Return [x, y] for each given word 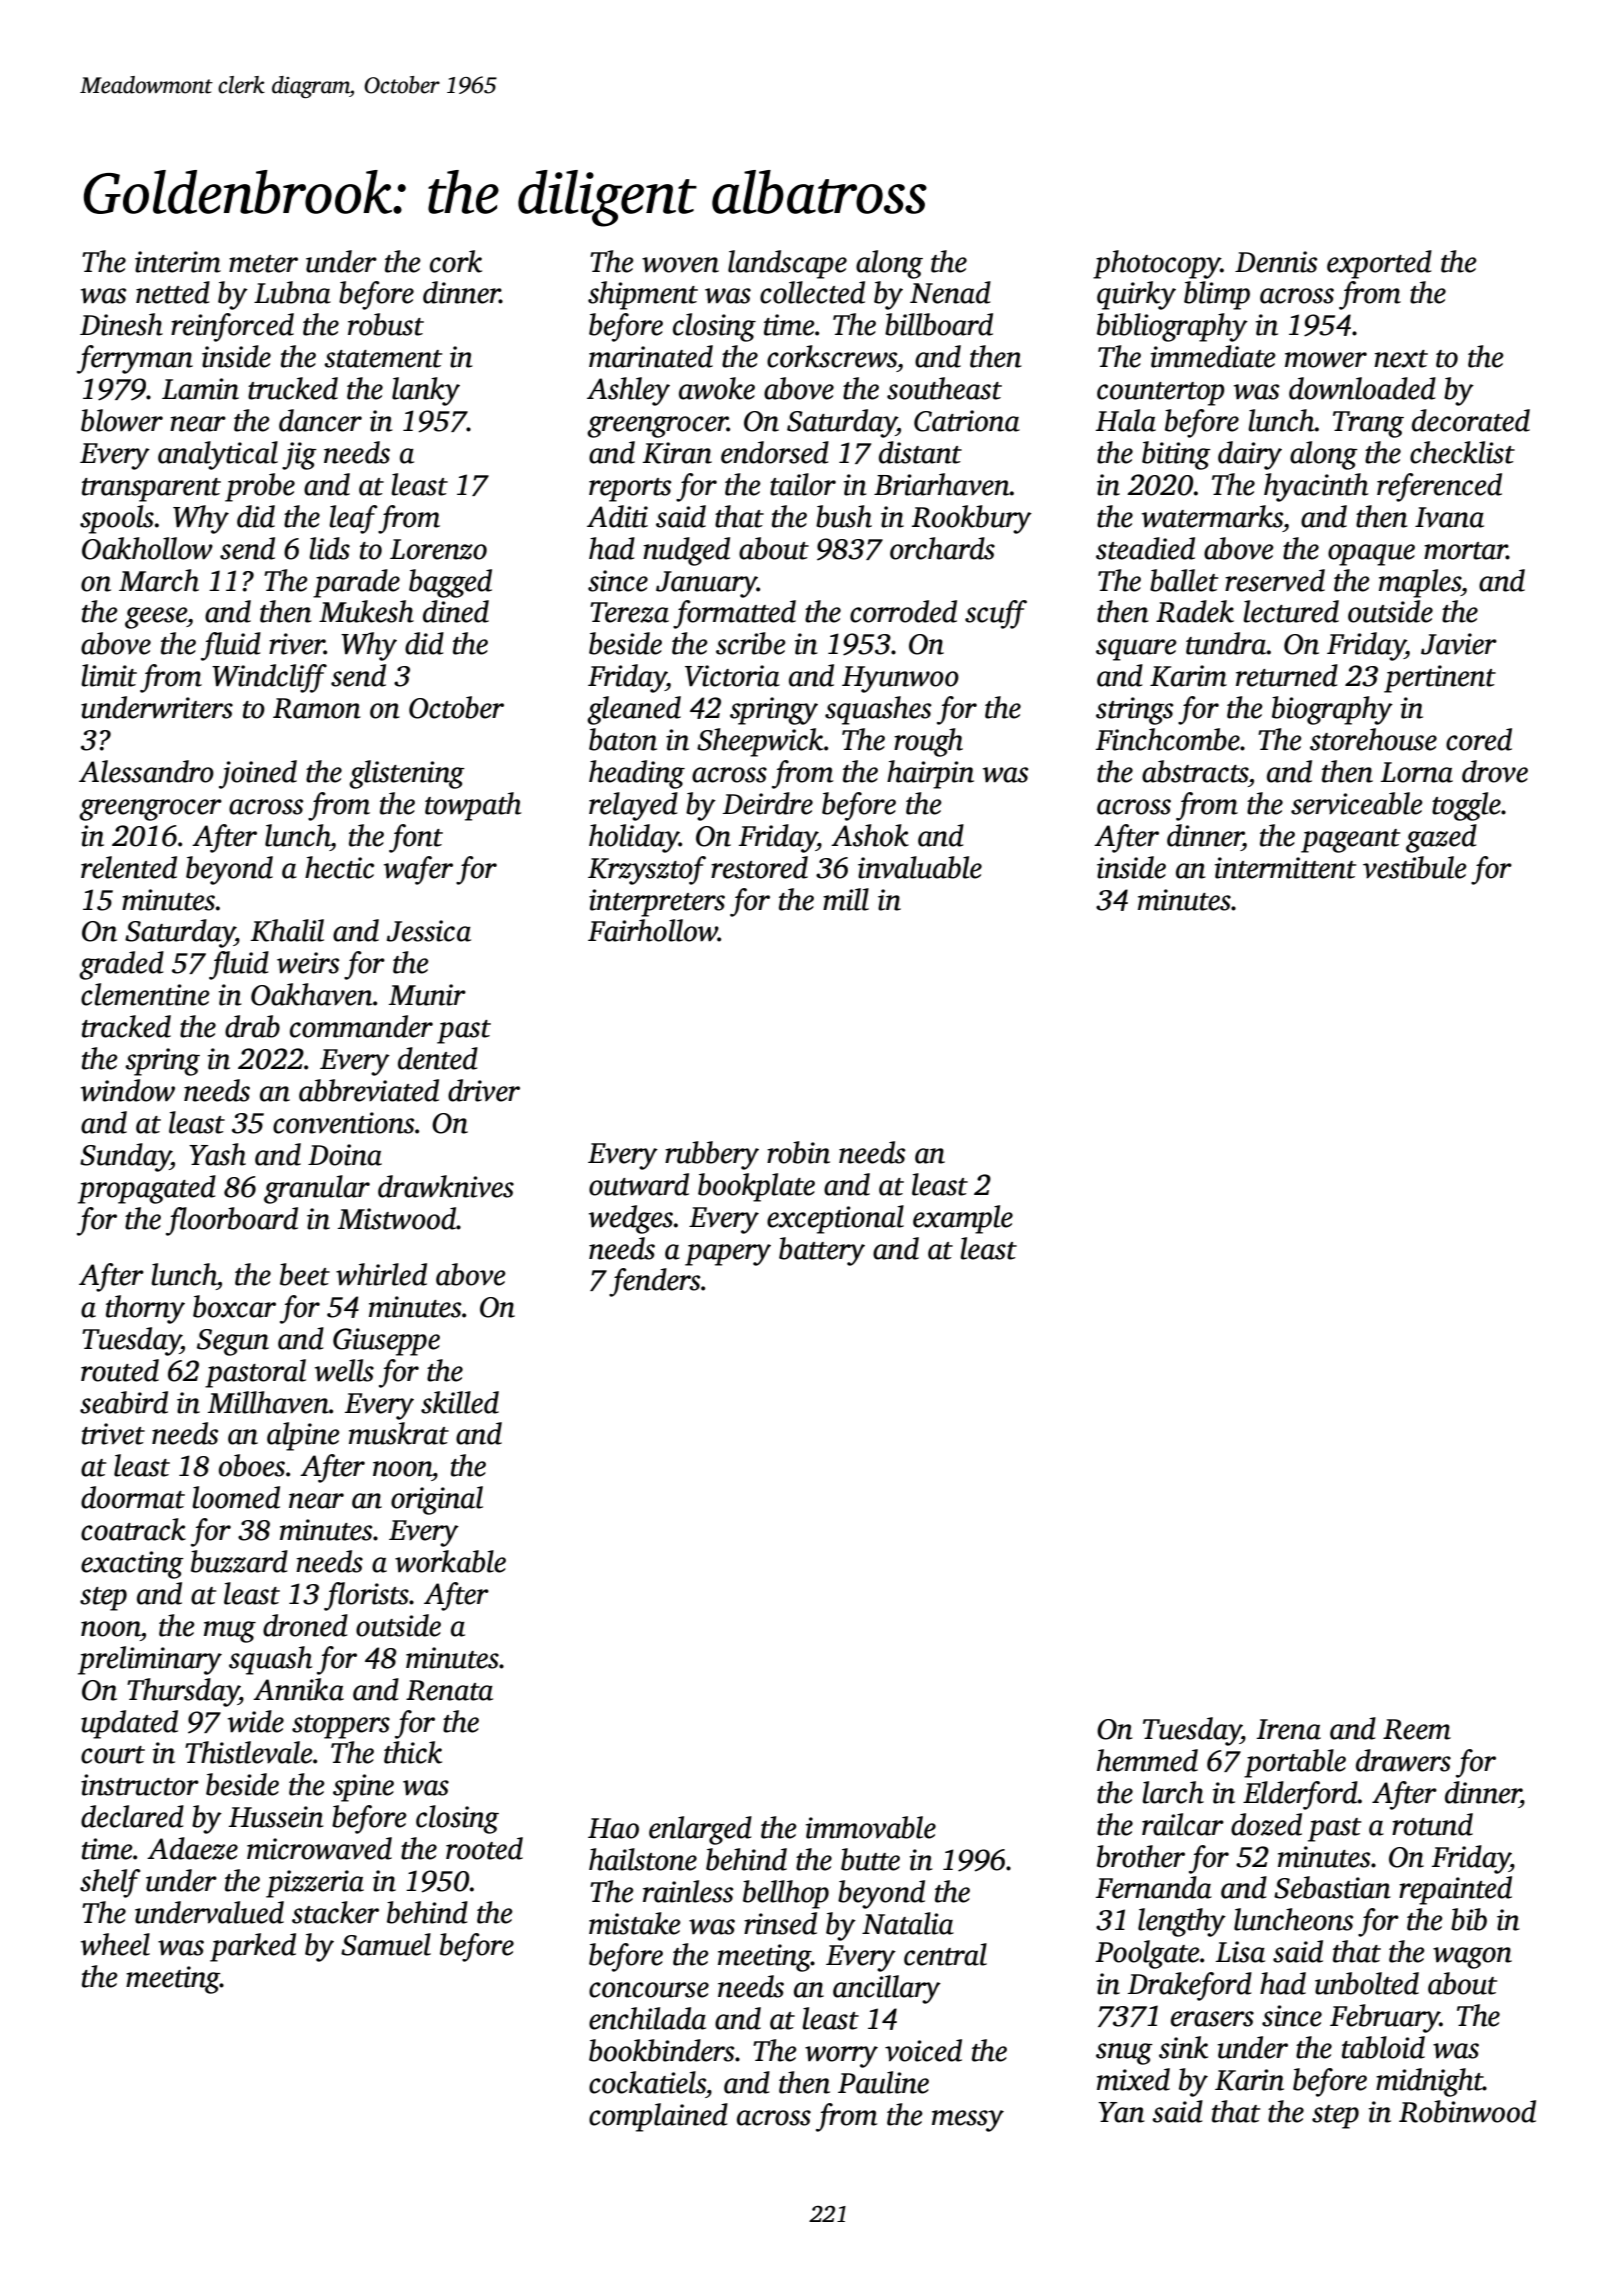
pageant [1350, 841]
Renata [449, 1690]
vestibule [1415, 867]
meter [263, 264]
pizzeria [315, 1884]
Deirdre [768, 803]
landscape [787, 264]
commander [361, 1026]
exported [1379, 264]
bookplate [756, 1187]
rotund [1432, 1824]
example [963, 1219]
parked [253, 1947]
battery [822, 1251]
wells [344, 1370]
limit [109, 675]
